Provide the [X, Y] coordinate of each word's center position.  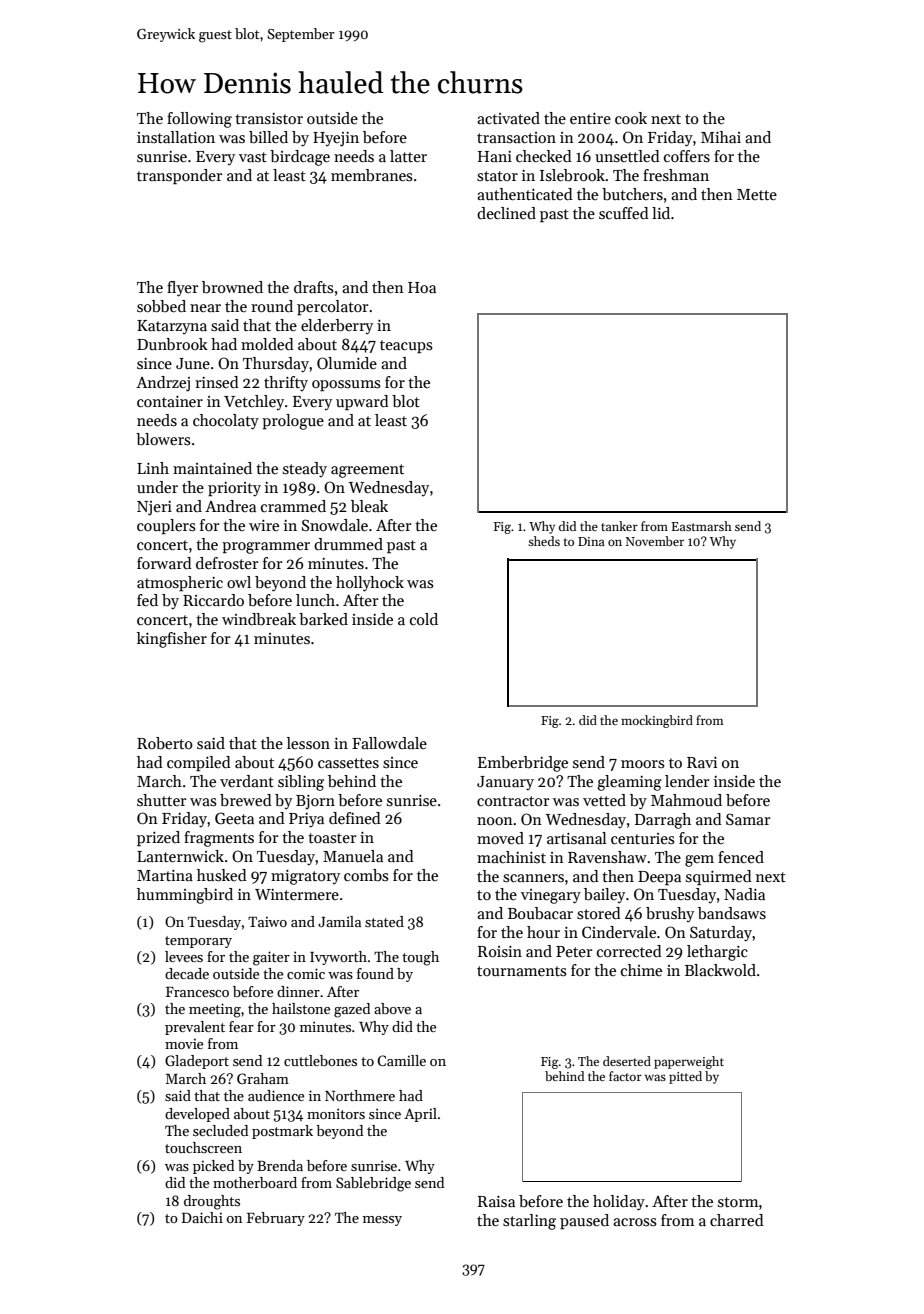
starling [529, 1222]
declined [506, 213]
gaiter [271, 958]
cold [424, 619]
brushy [670, 915]
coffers [687, 156]
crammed [293, 506]
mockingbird [657, 721]
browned [232, 287]
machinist [511, 857]
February [276, 1219]
